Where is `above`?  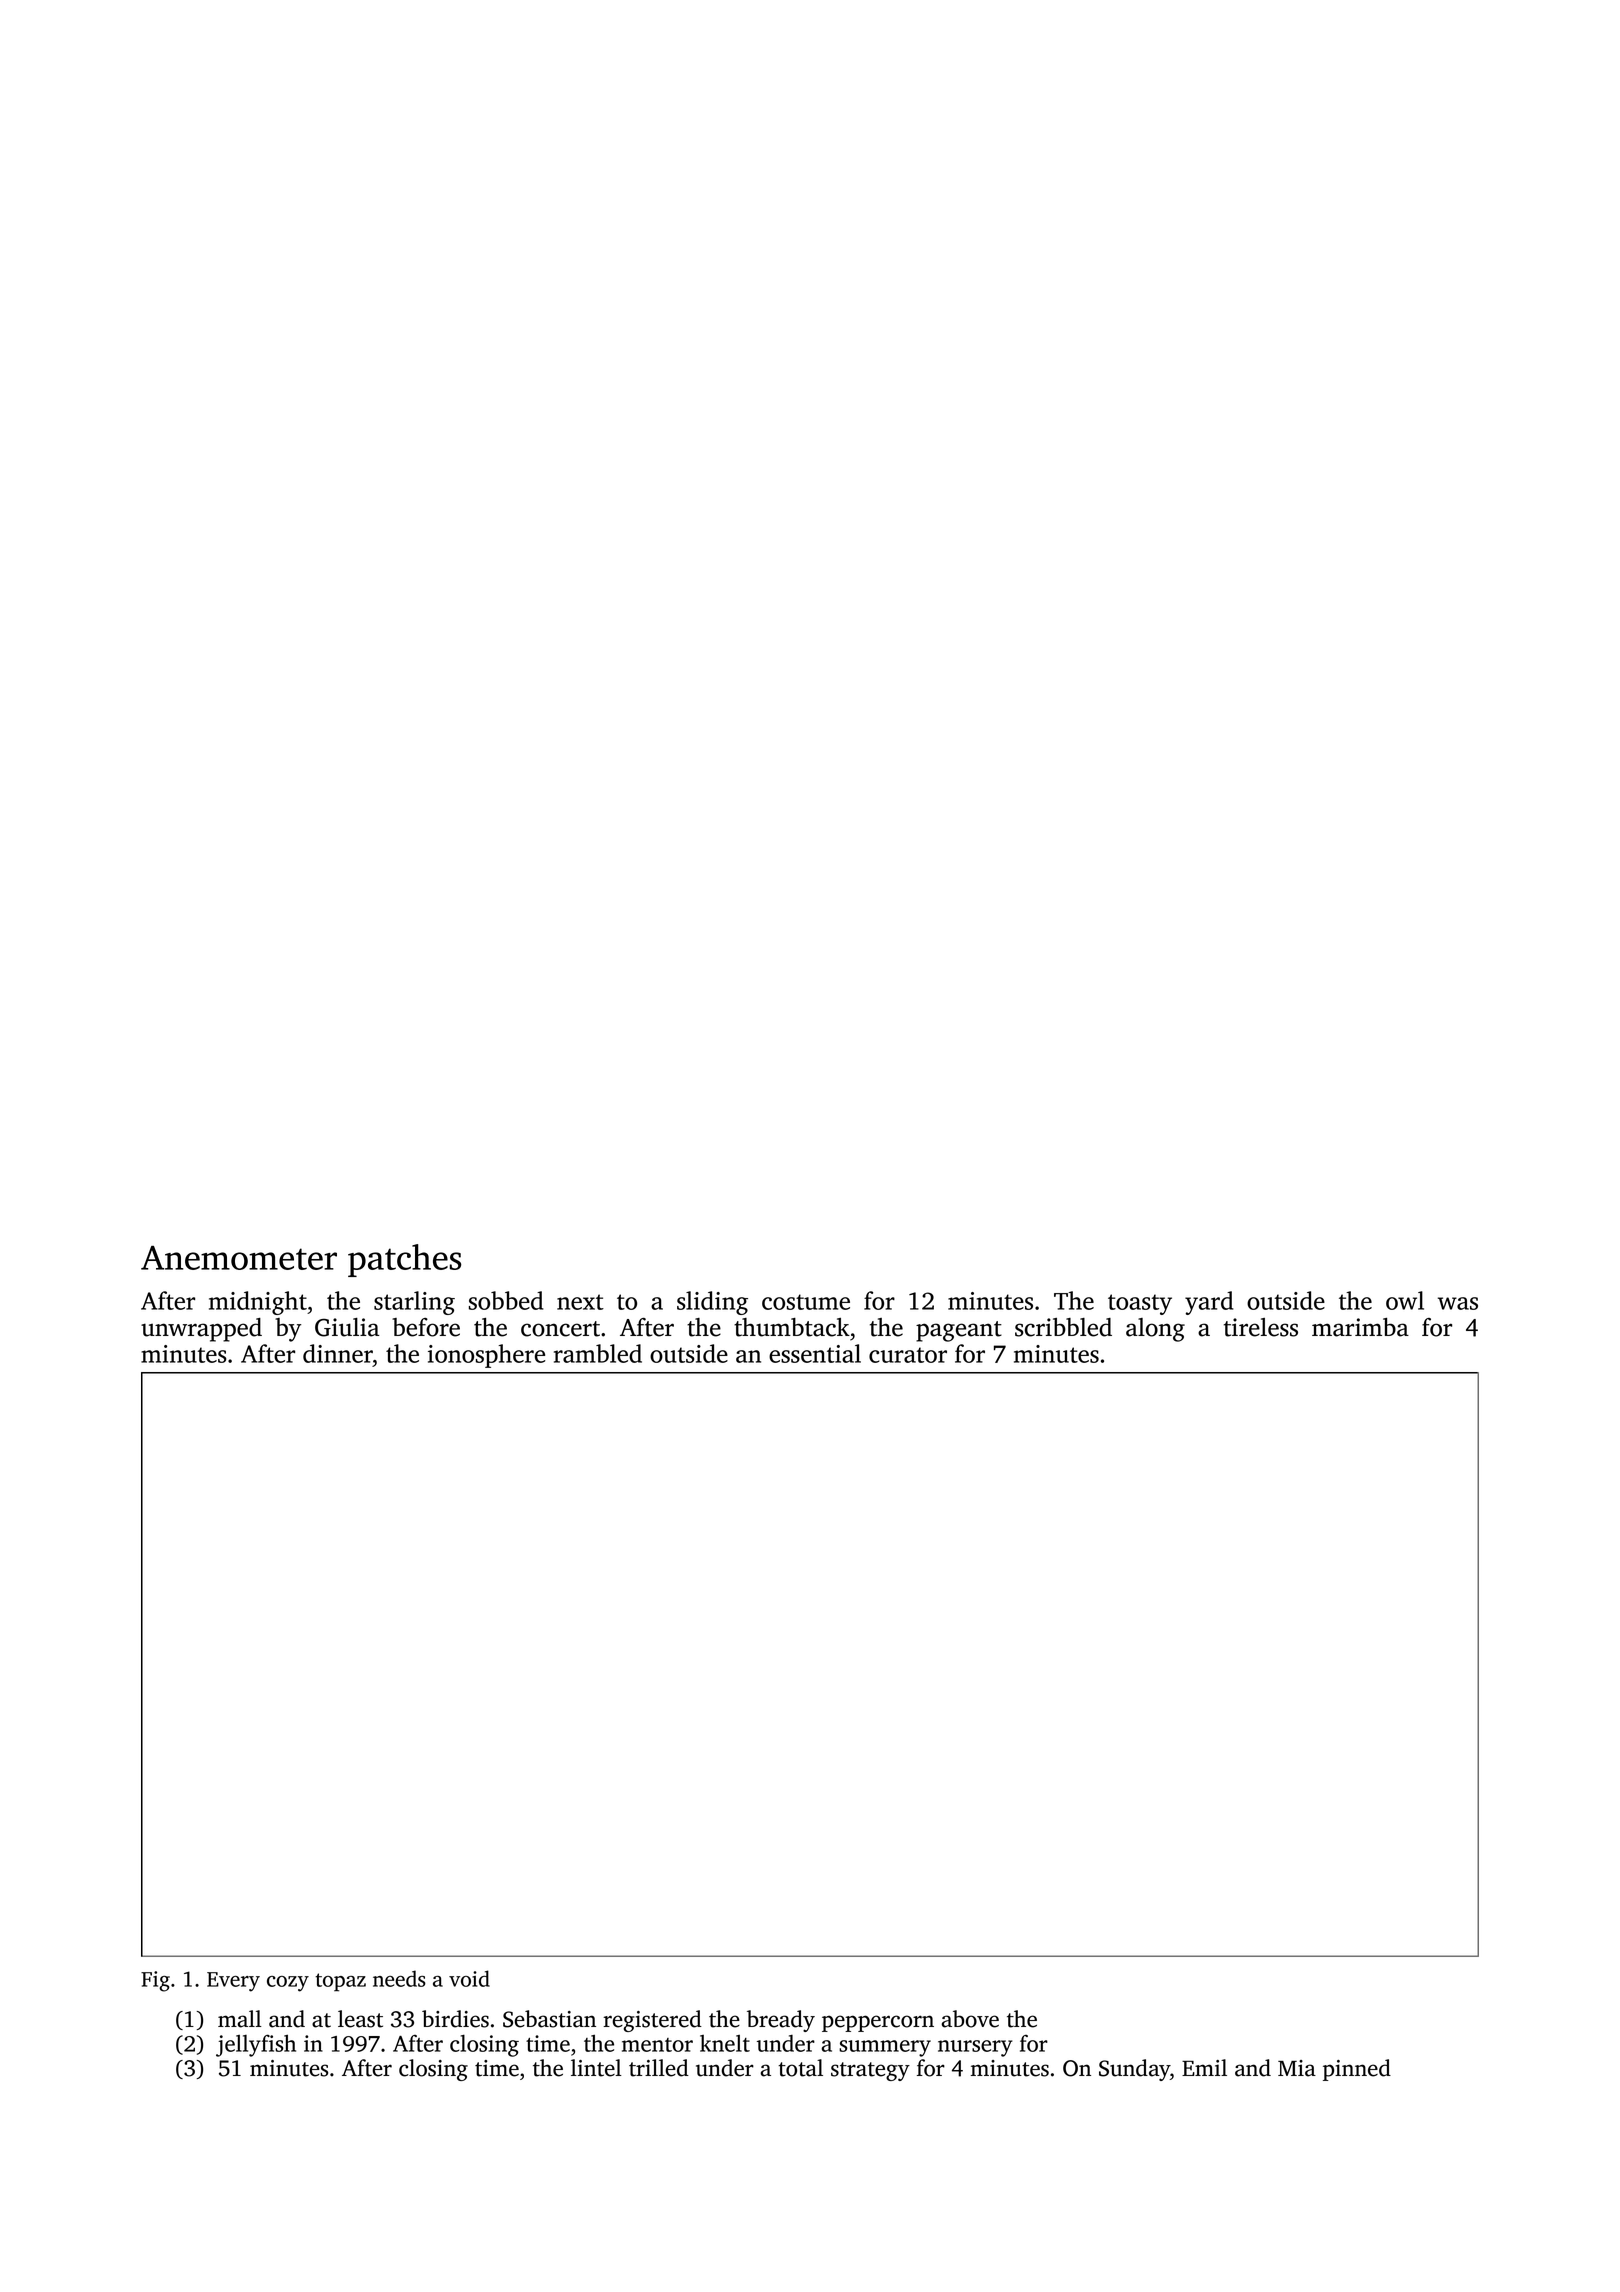
above is located at coordinates (970, 2019).
